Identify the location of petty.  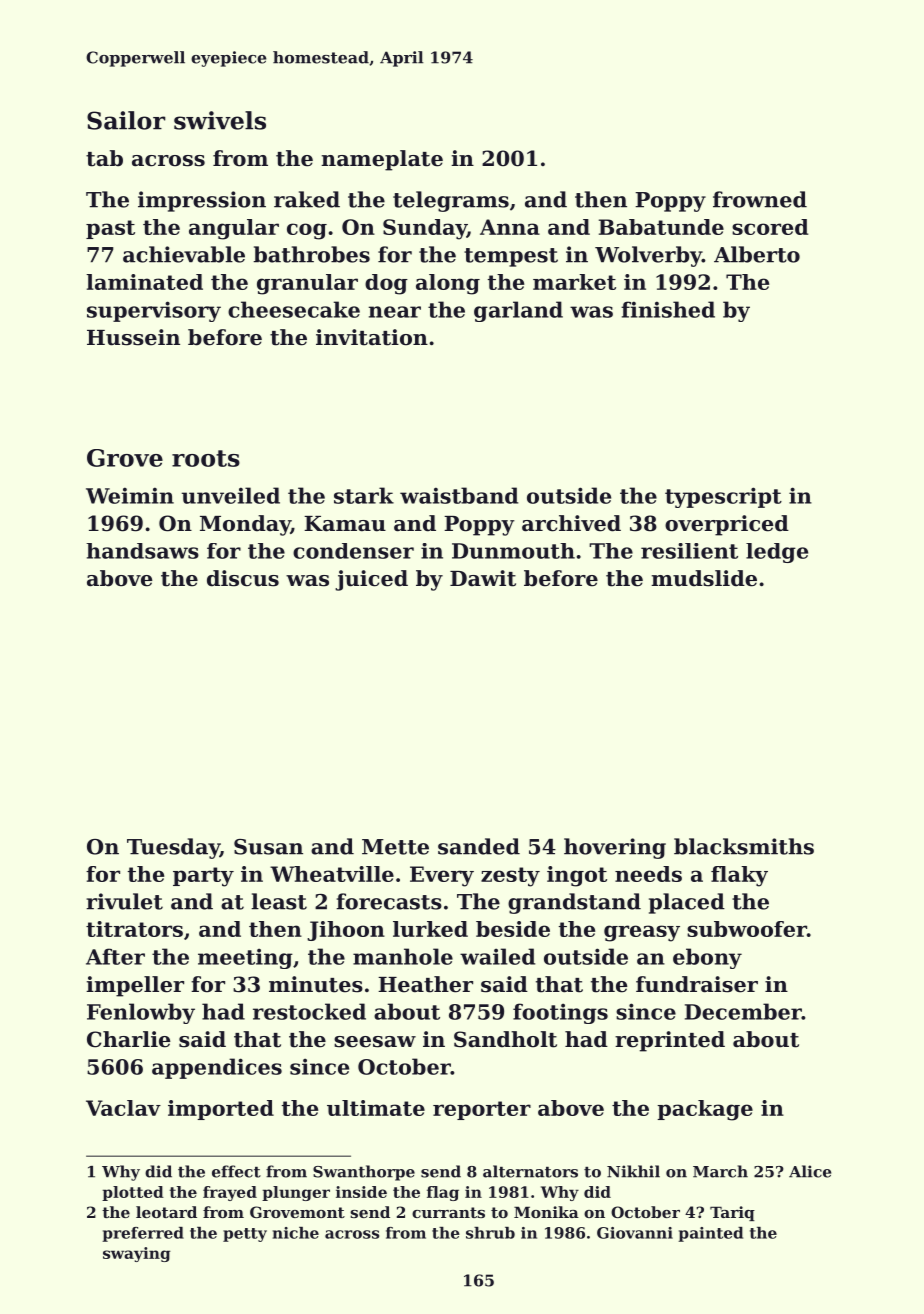
(245, 1235).
